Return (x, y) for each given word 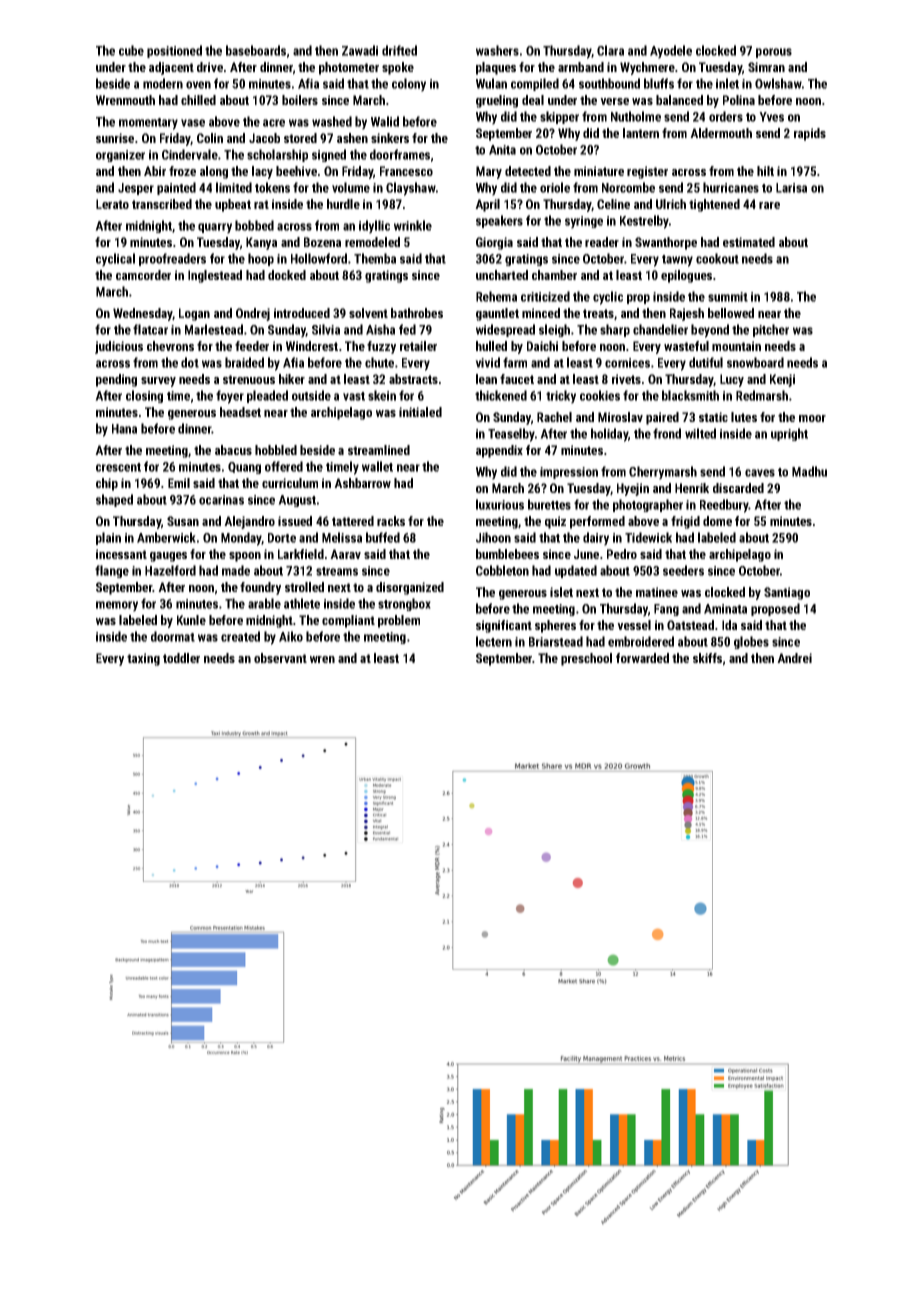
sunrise (115, 138)
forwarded (642, 658)
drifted (399, 50)
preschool (586, 659)
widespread (505, 330)
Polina (739, 100)
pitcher (771, 330)
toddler (181, 658)
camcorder (143, 275)
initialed (420, 412)
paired (662, 418)
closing (144, 396)
